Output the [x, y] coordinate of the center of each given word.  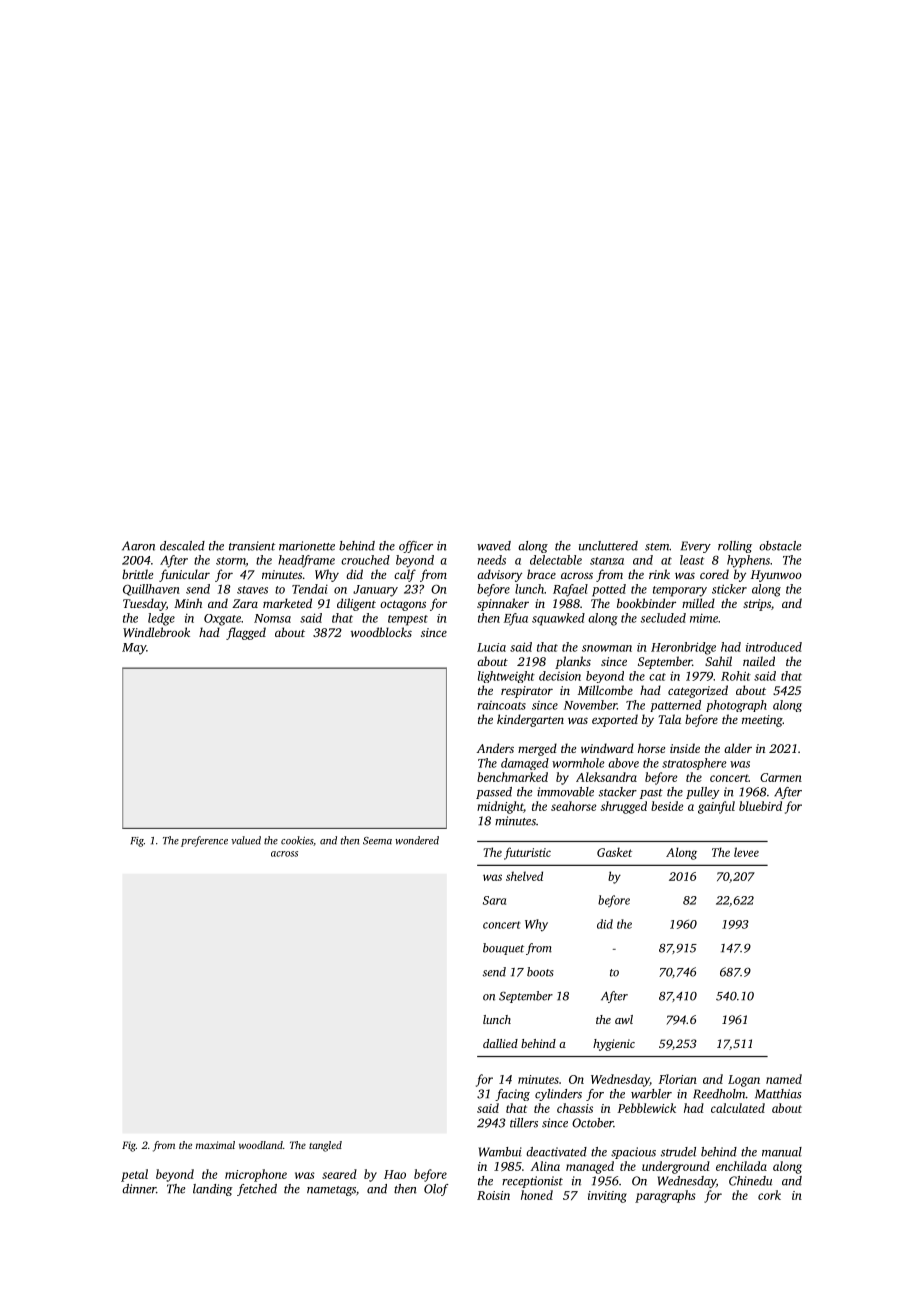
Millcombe [605, 690]
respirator [527, 692]
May [134, 649]
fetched [257, 1190]
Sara [494, 900]
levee [746, 852]
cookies [297, 840]
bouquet [503, 949]
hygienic [614, 1045]
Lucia [491, 647]
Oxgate [222, 620]
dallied [500, 1043]
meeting [762, 721]
